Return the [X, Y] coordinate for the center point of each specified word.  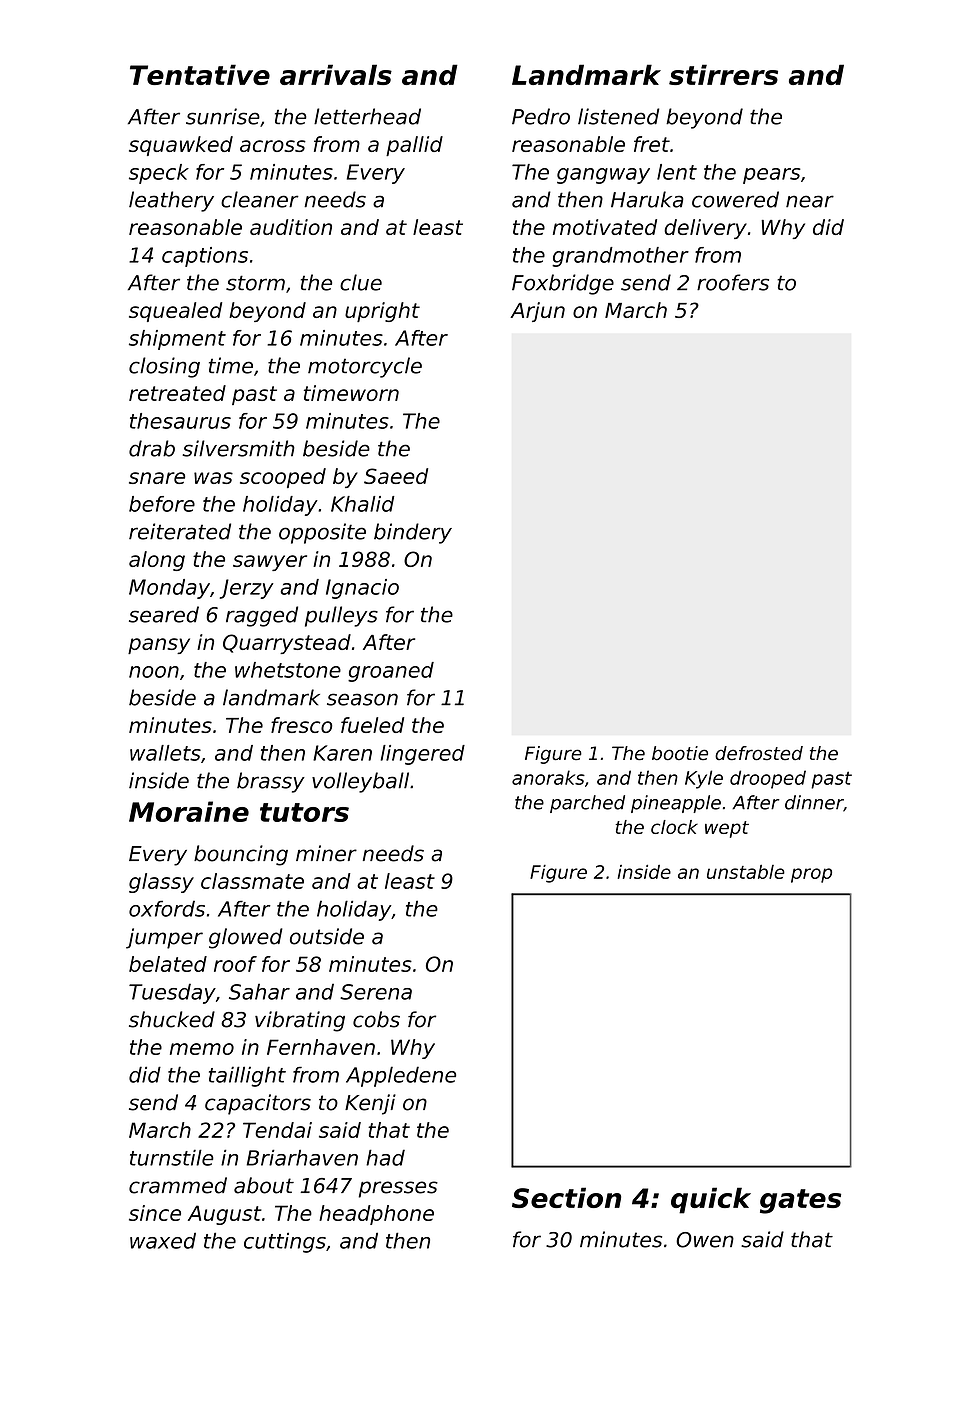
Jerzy [247, 589]
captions [205, 257]
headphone [376, 1215]
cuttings [285, 1242]
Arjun [537, 312]
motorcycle [365, 367]
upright [382, 312]
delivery [705, 229]
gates [800, 1201]
